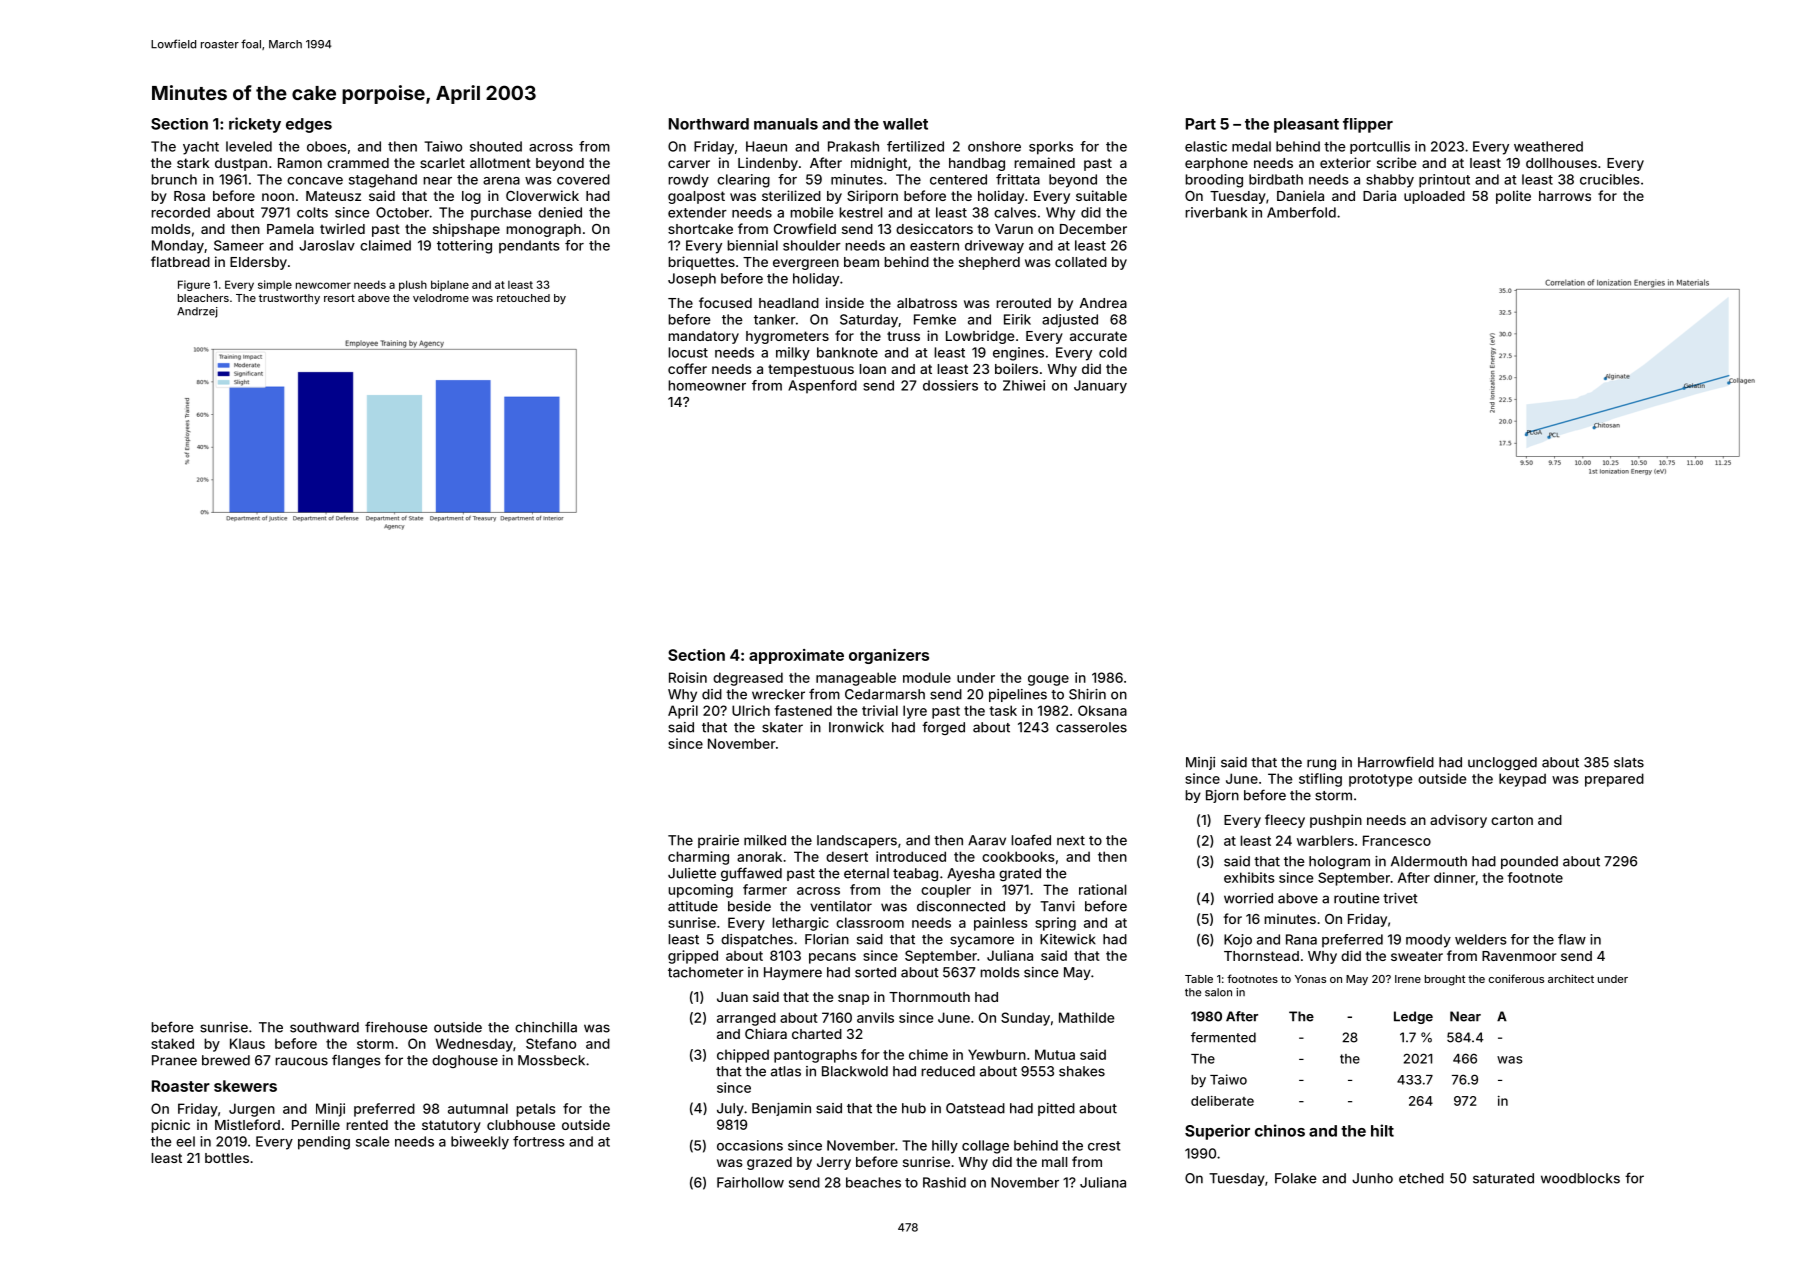  I want to click on charming, so click(698, 858).
